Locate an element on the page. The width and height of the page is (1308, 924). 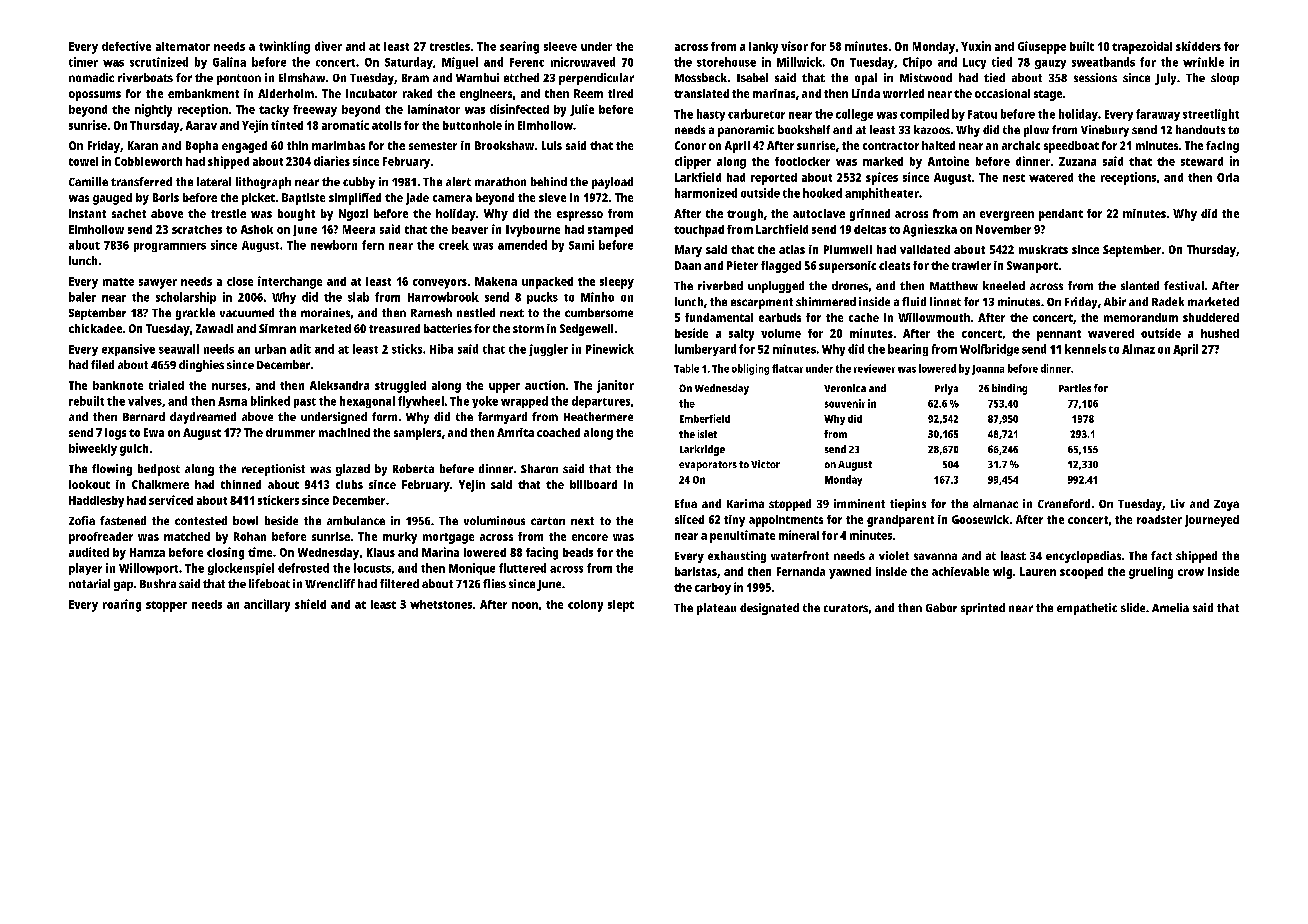
drummer is located at coordinates (290, 432).
